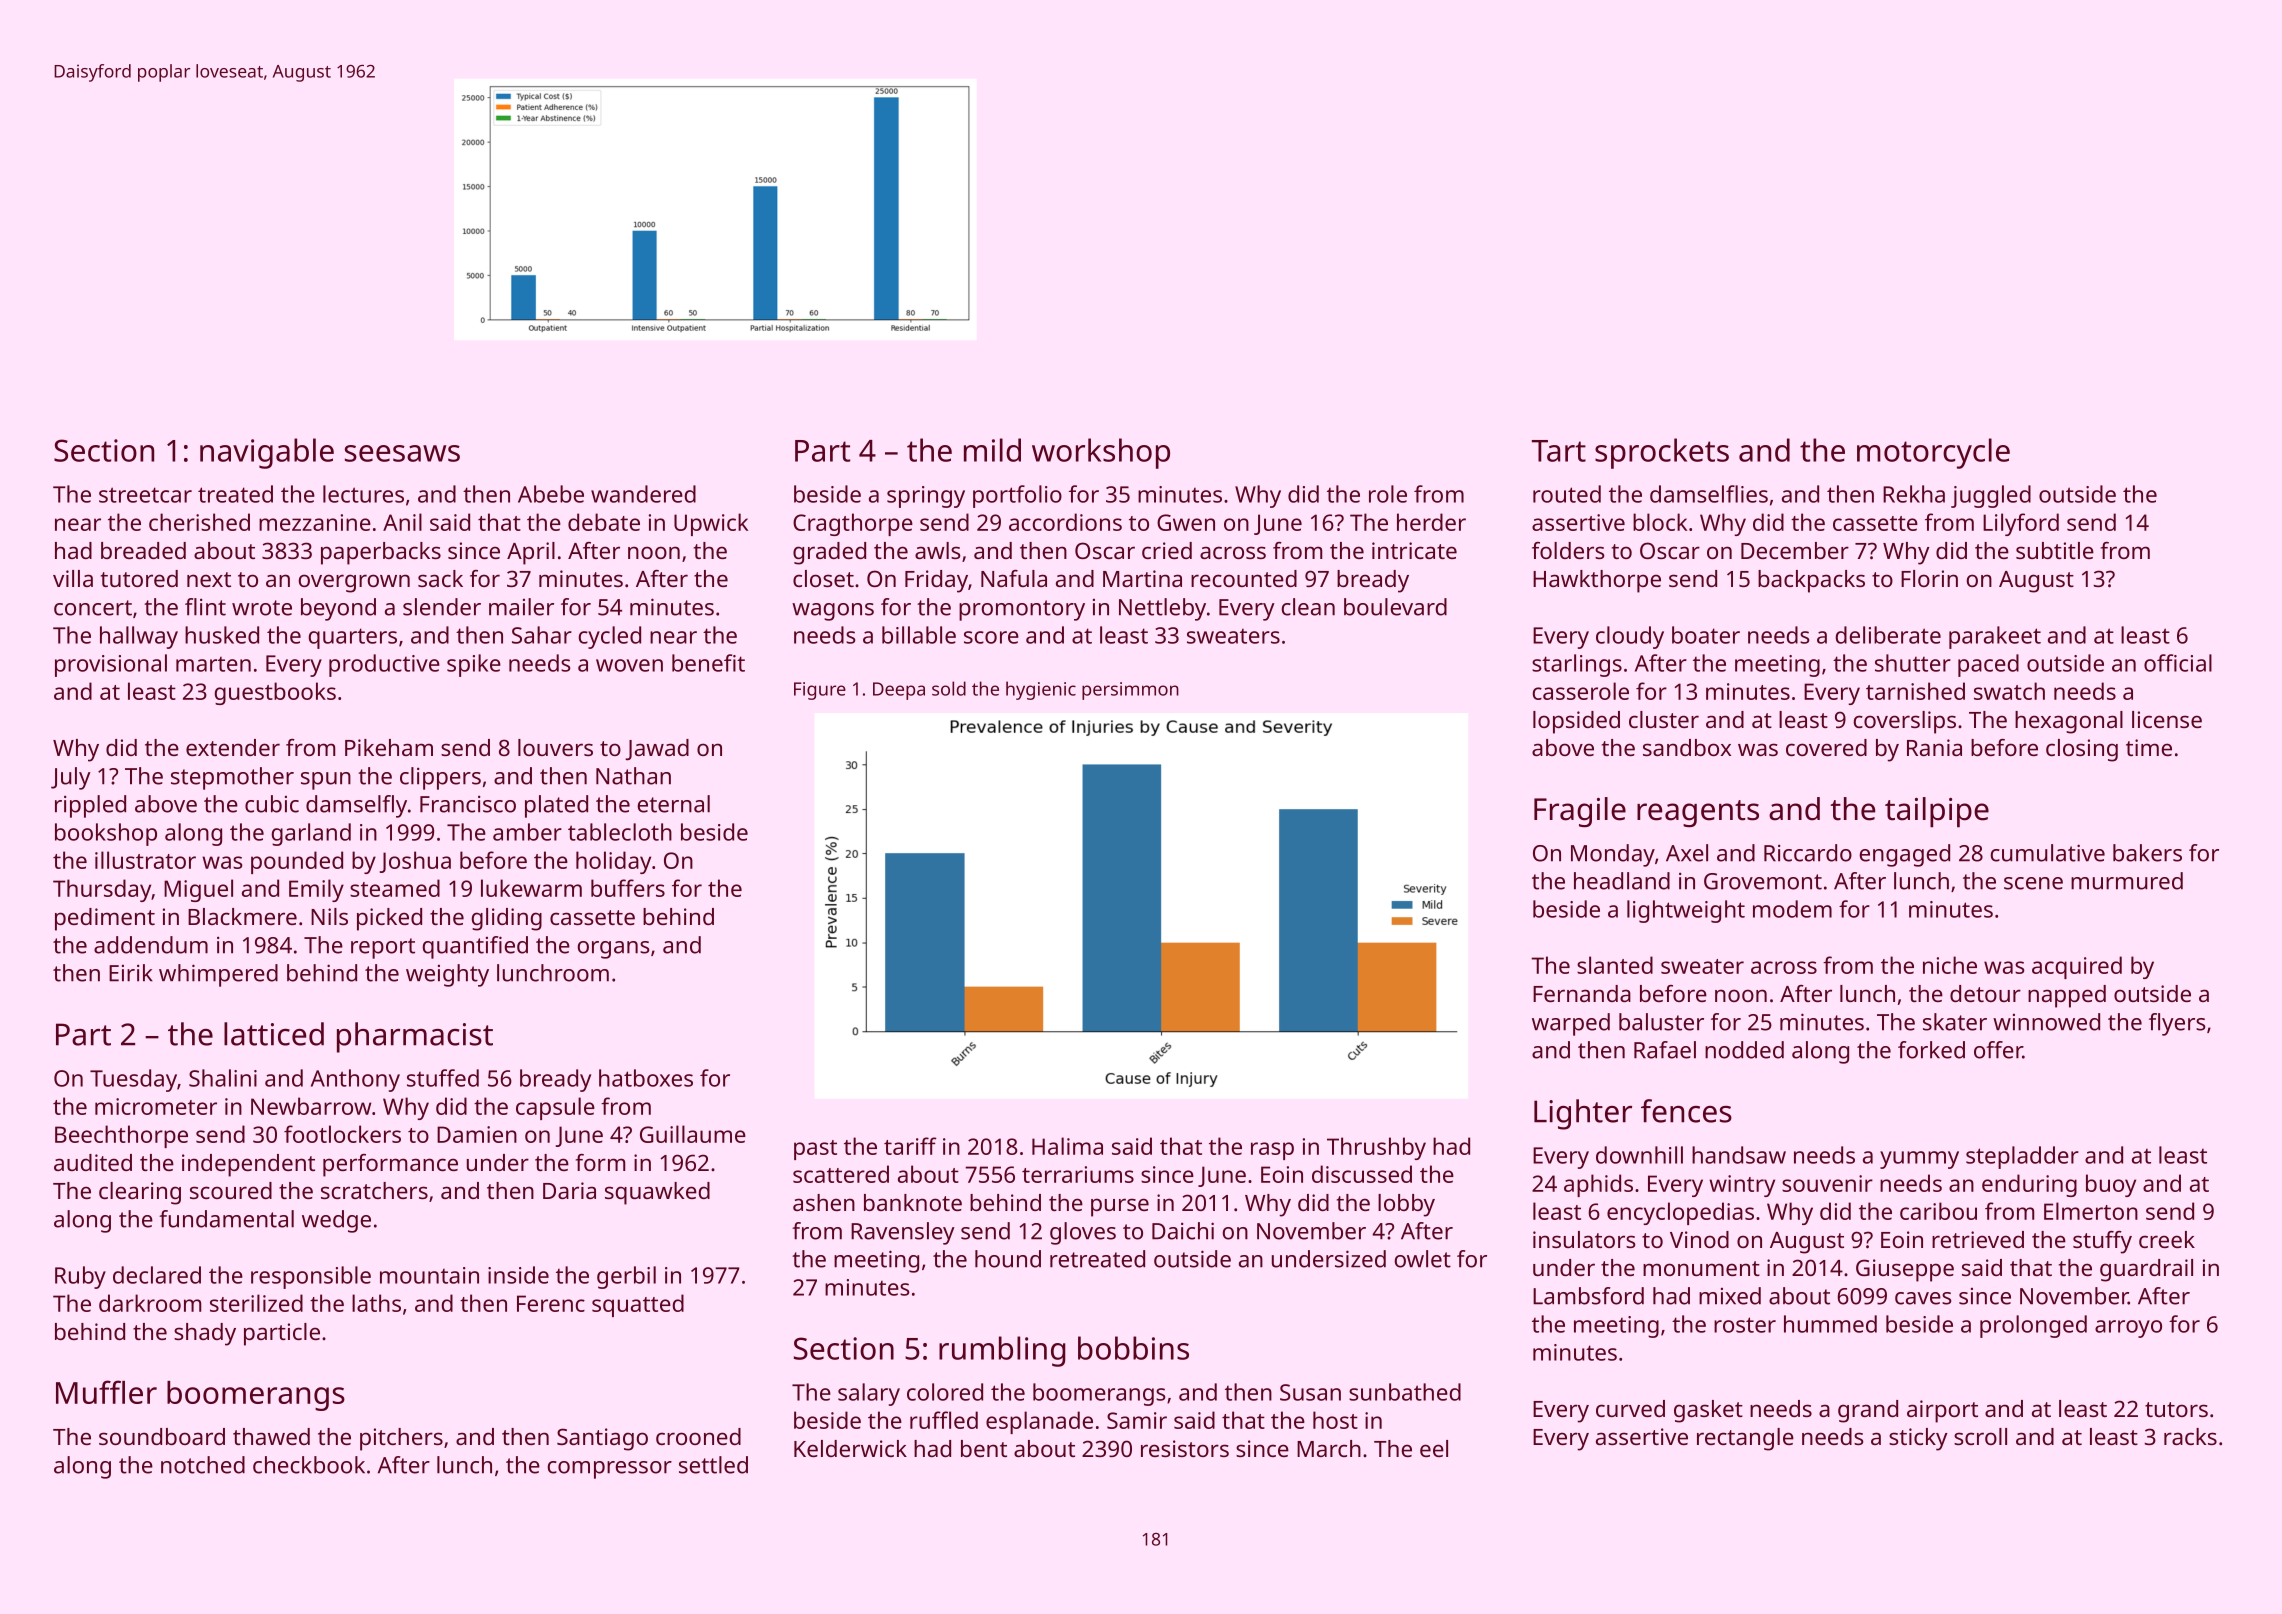 This screenshot has height=1614, width=2282. What do you see at coordinates (1577, 665) in the screenshot?
I see `starlings` at bounding box center [1577, 665].
